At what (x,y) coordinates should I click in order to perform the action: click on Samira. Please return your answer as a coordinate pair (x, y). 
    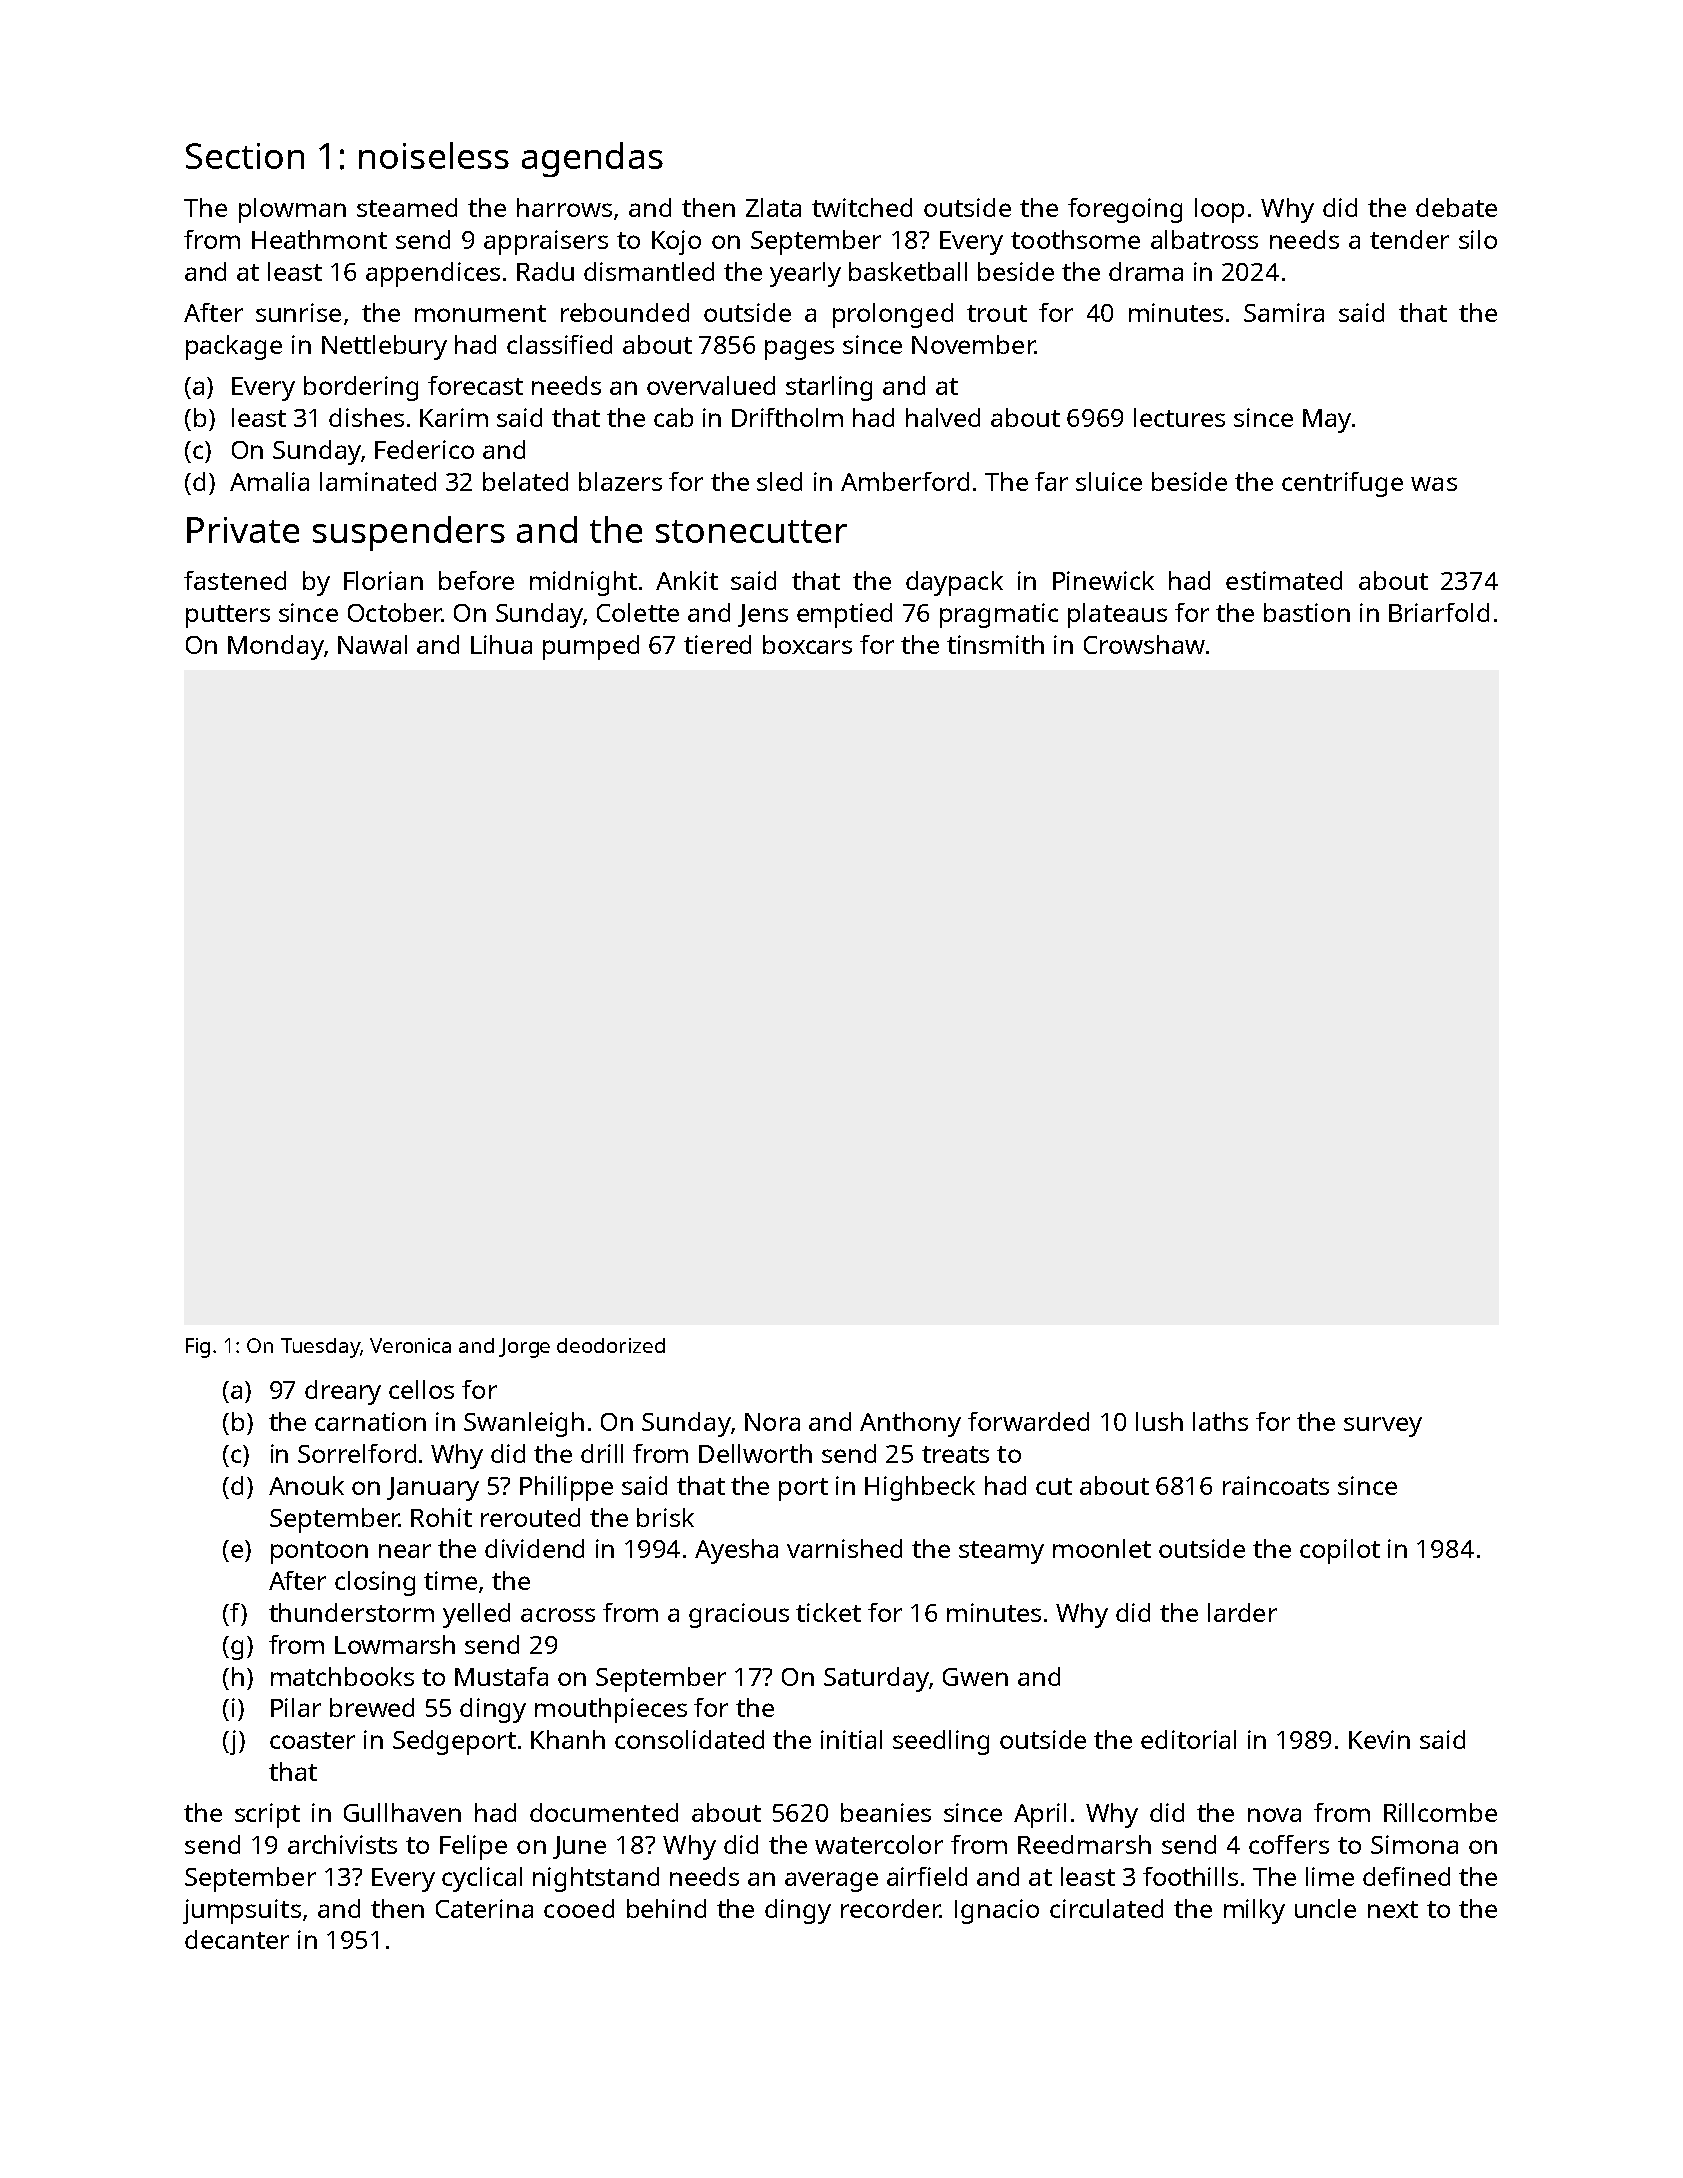
    Looking at the image, I should click on (1284, 312).
